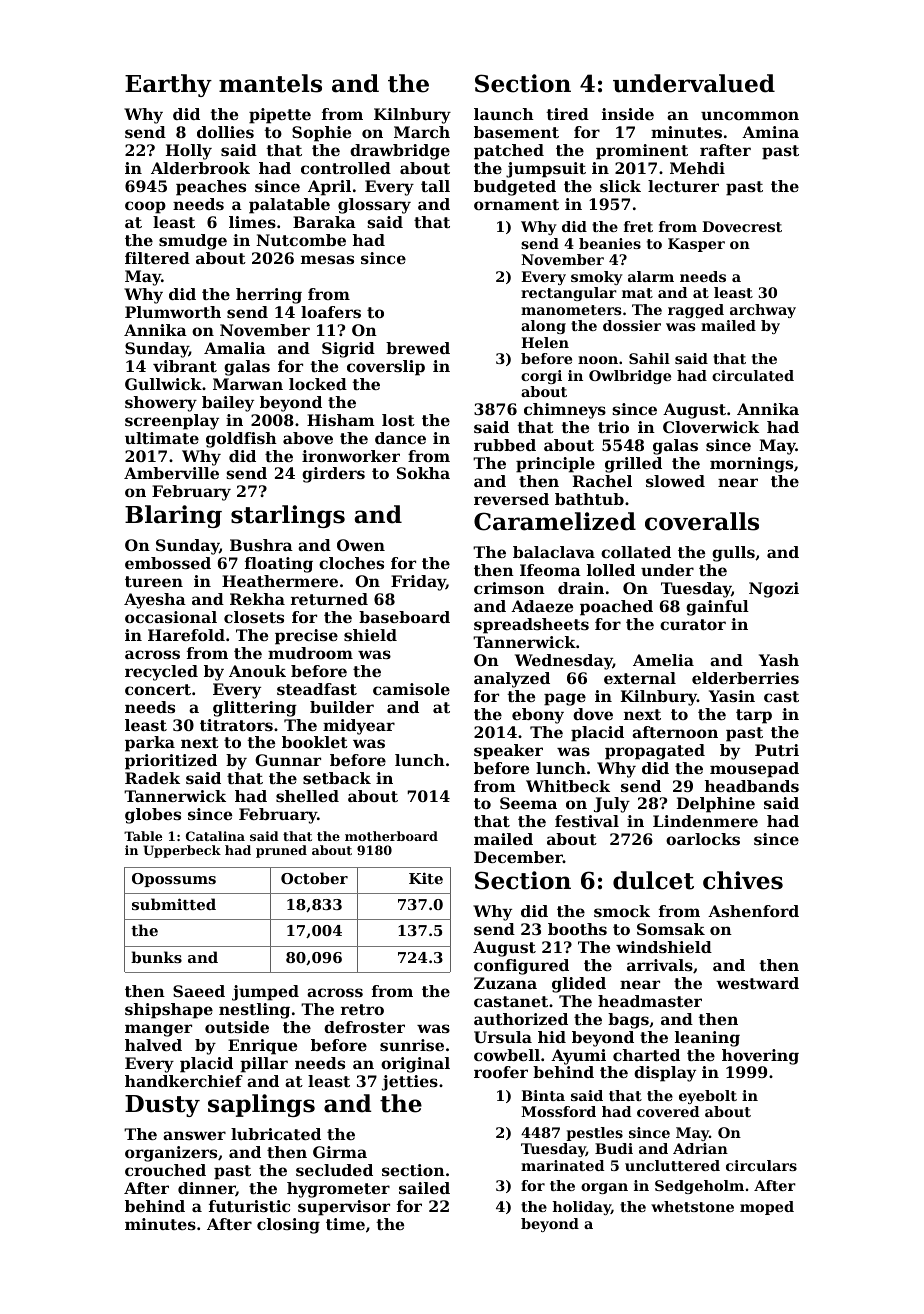  Describe the element at coordinates (505, 983) in the page. I see `Zuzana` at that location.
